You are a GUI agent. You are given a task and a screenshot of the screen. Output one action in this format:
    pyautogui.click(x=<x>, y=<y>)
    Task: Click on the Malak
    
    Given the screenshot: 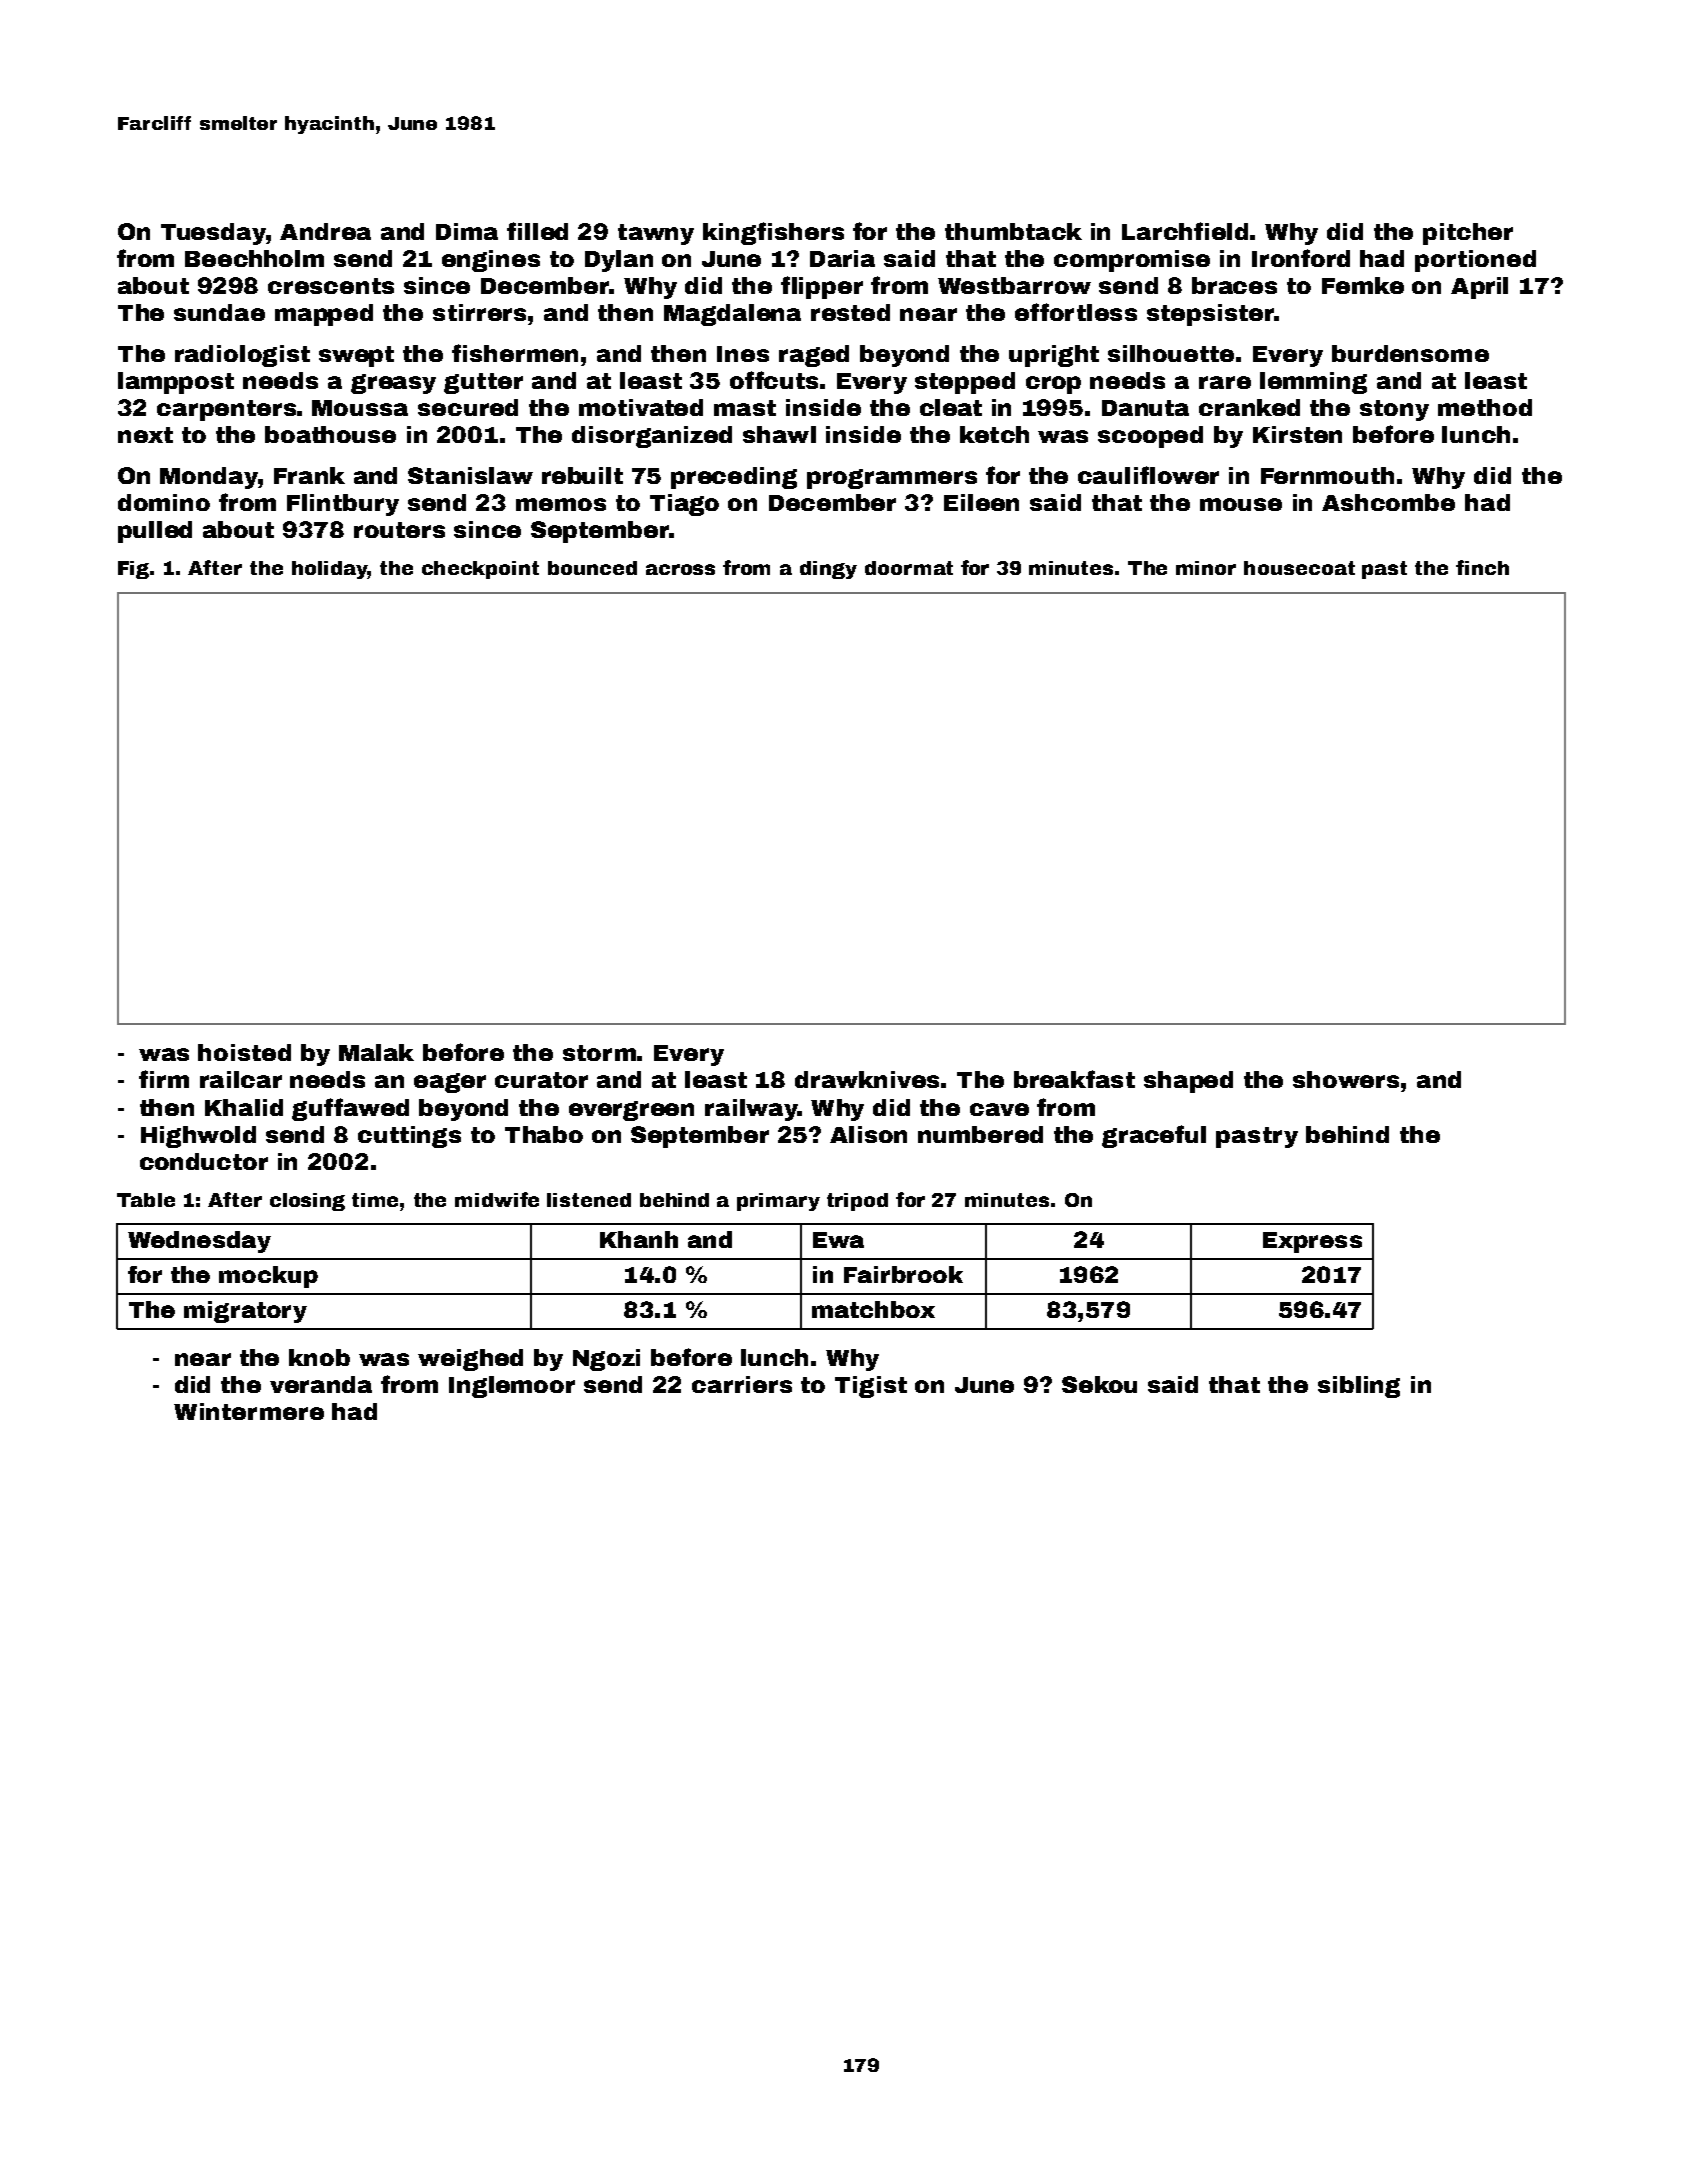 What is the action you would take?
    pyautogui.click(x=376, y=1052)
